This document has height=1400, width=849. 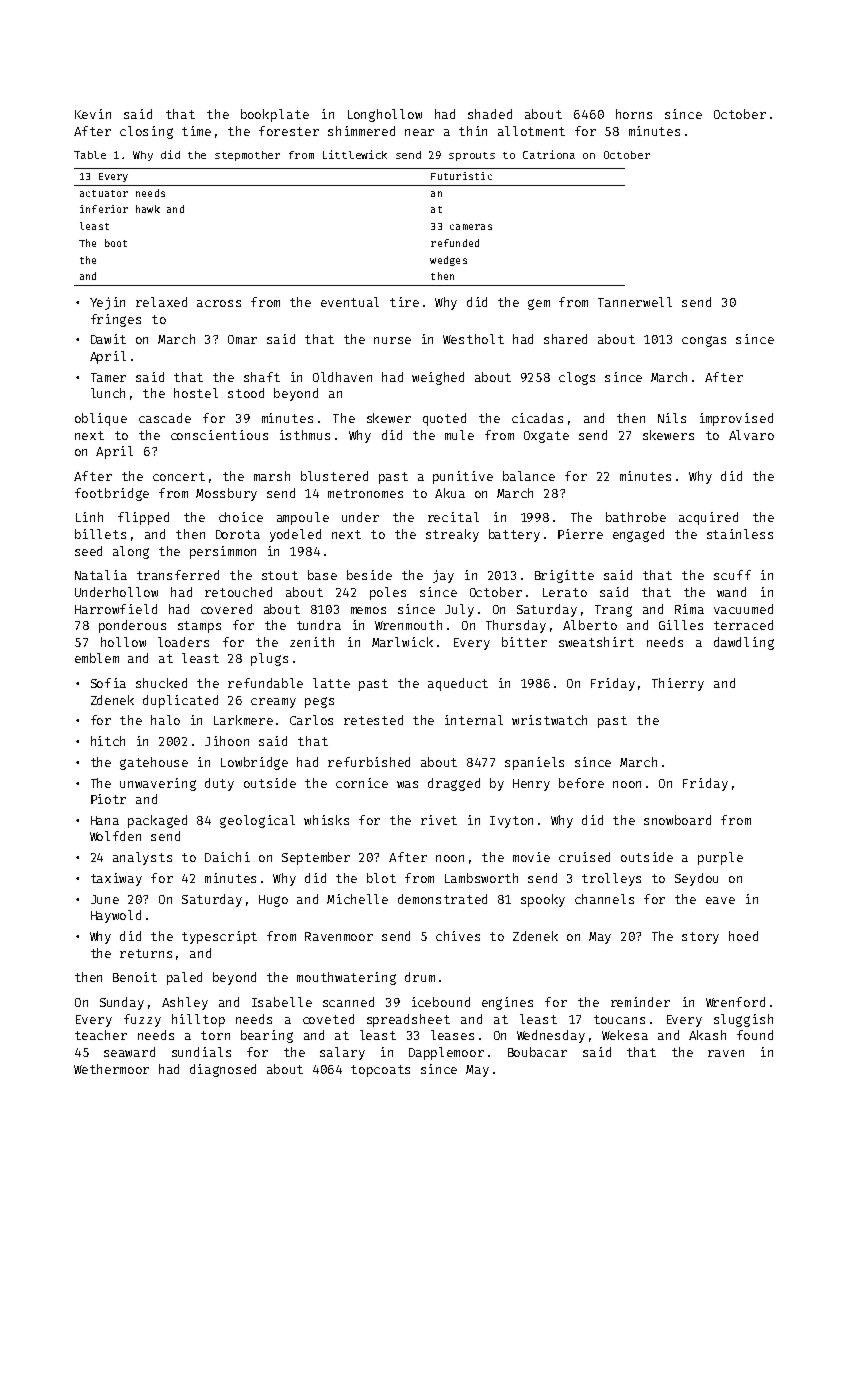 I want to click on snowboard, so click(x=677, y=820).
